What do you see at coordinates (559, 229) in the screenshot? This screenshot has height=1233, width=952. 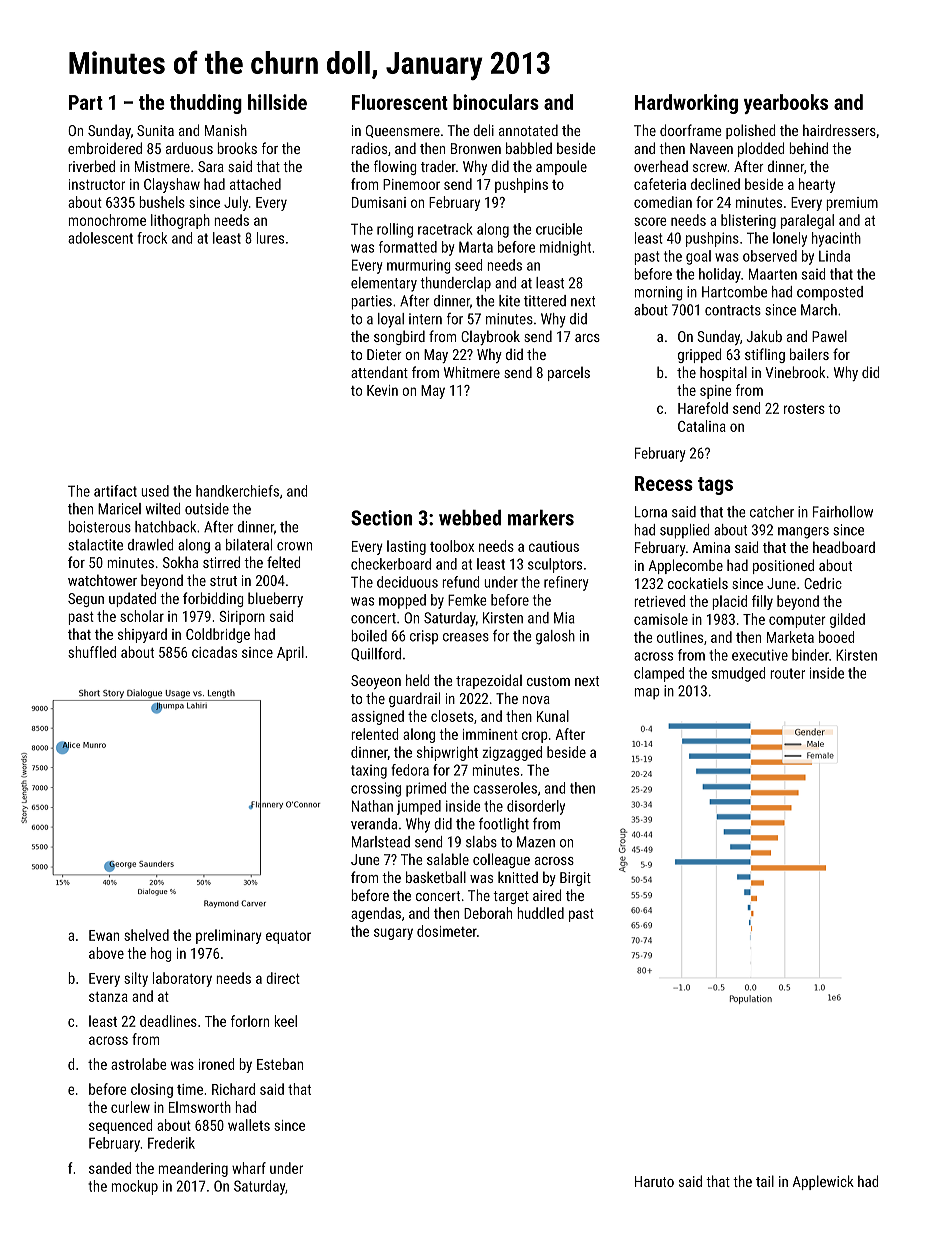 I see `crucible` at bounding box center [559, 229].
